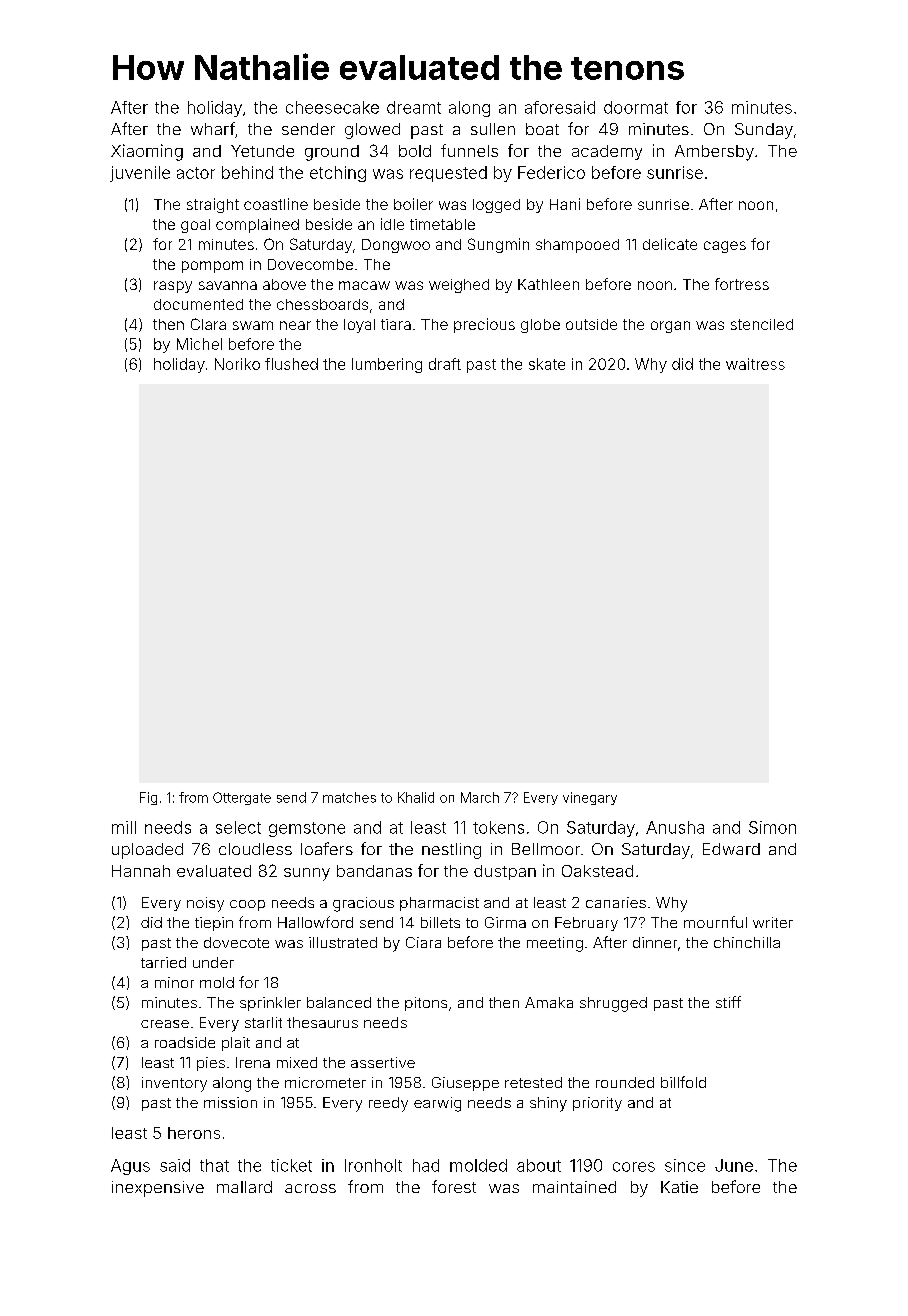  What do you see at coordinates (263, 1022) in the screenshot?
I see `starlit` at bounding box center [263, 1022].
